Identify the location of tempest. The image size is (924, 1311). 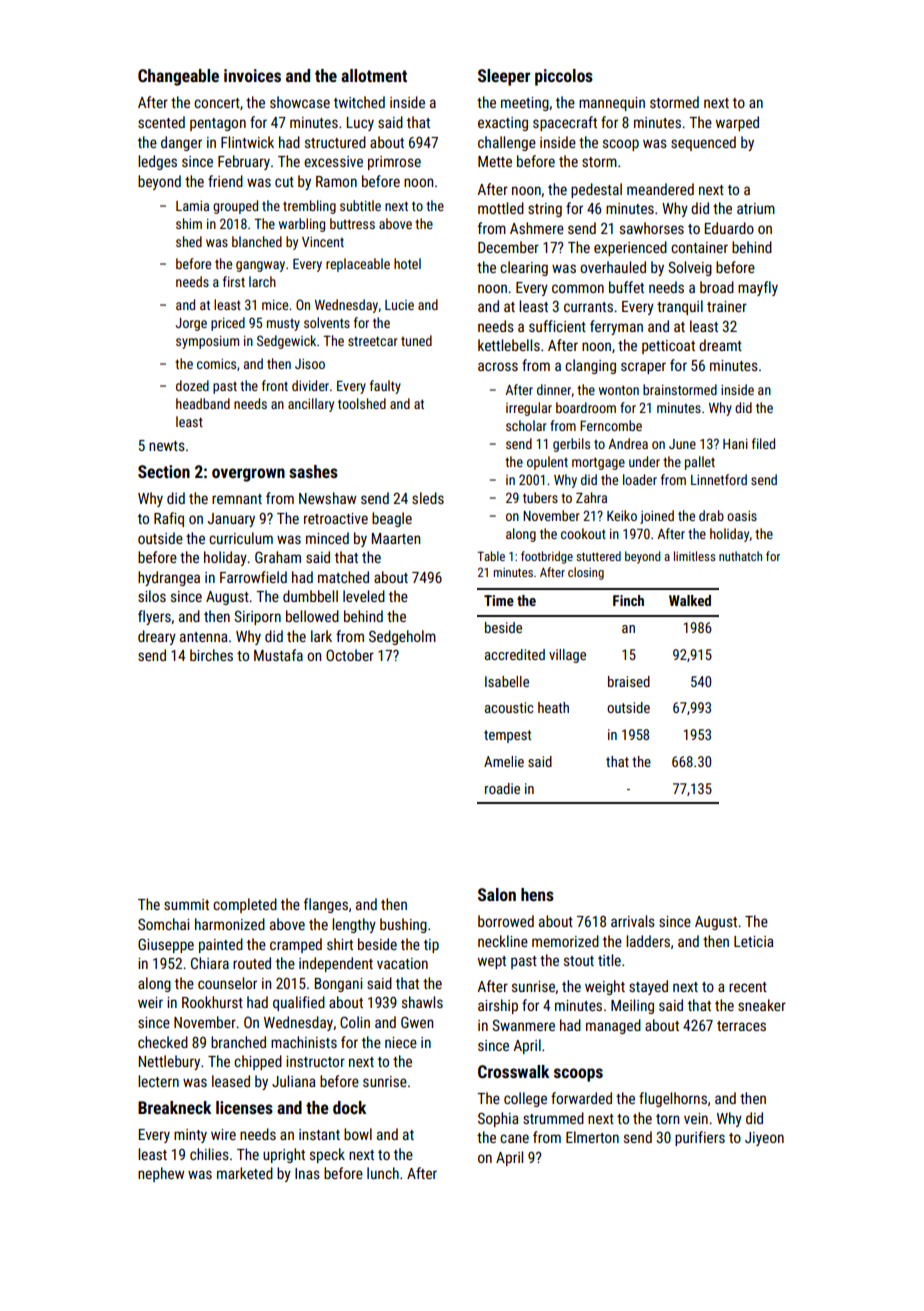
(507, 736).
